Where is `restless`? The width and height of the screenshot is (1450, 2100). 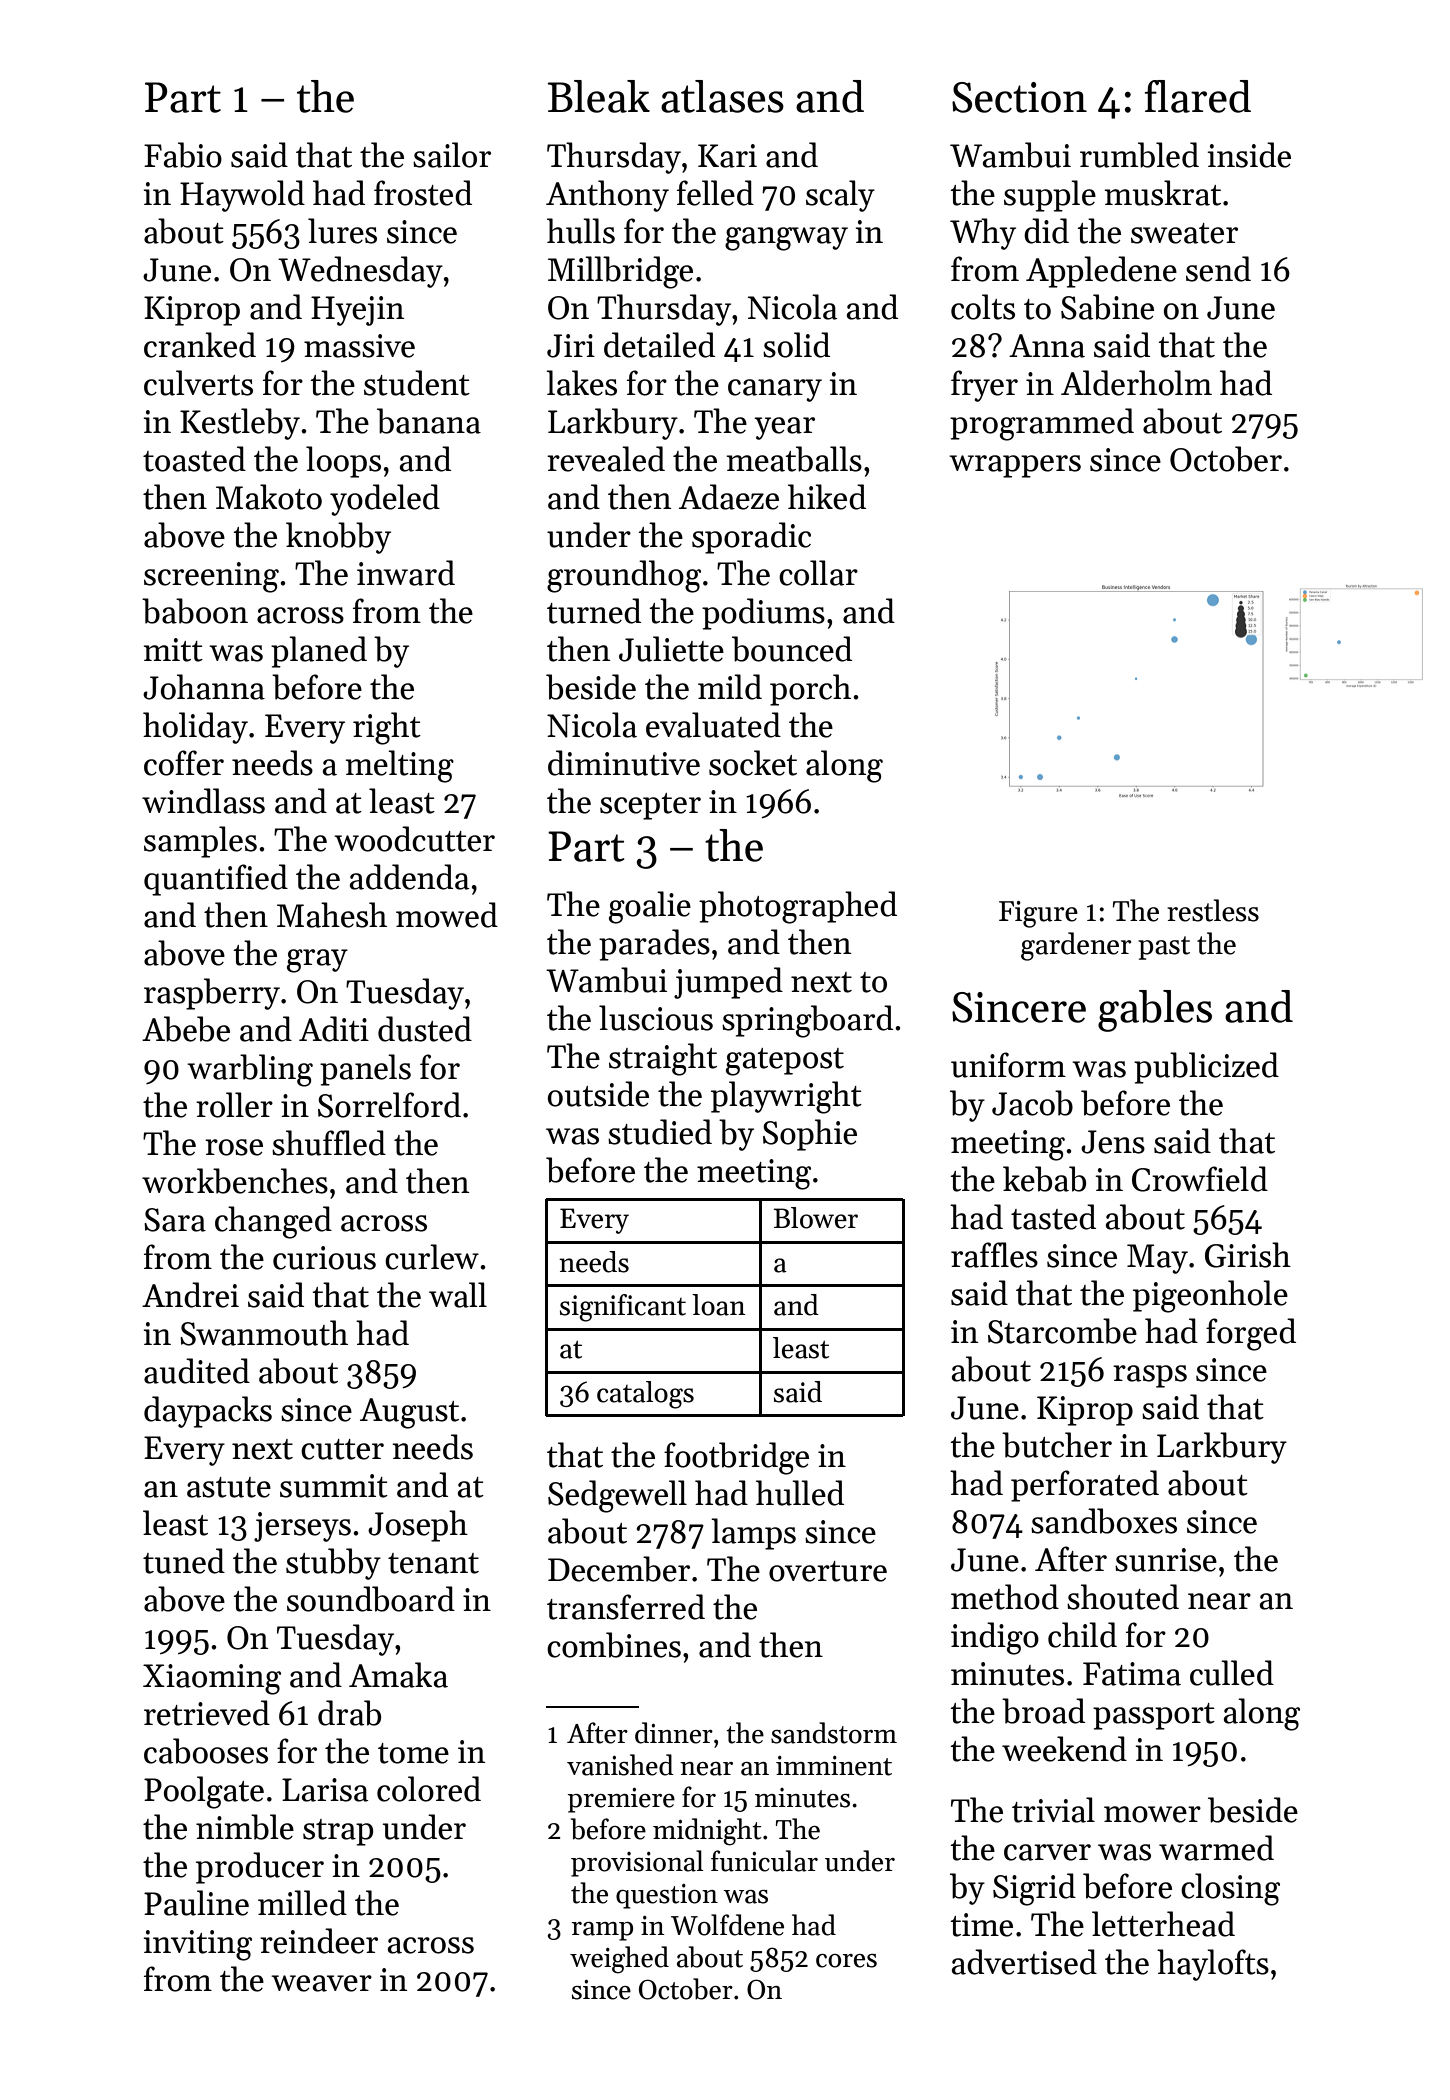 restless is located at coordinates (1213, 910).
